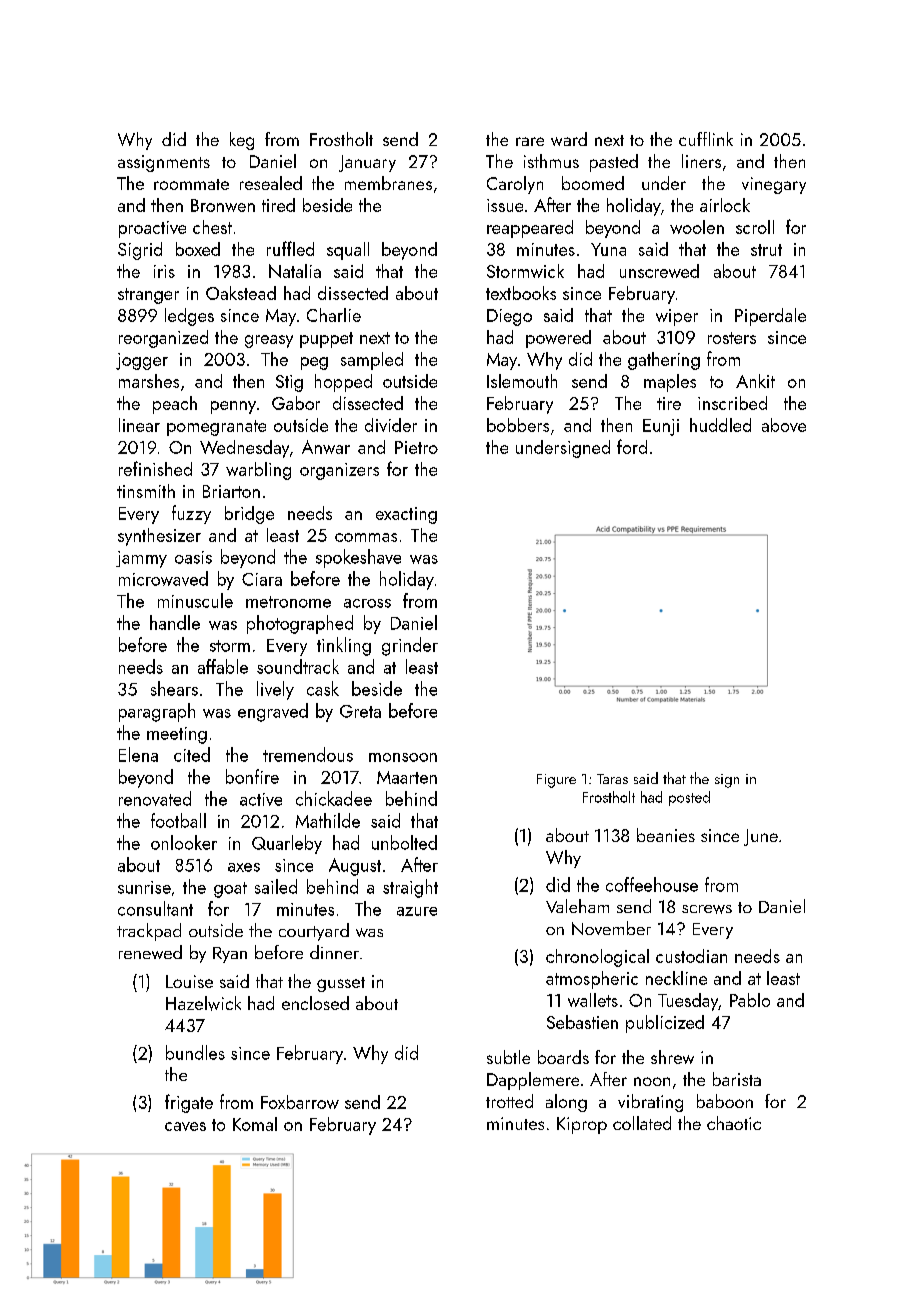  Describe the element at coordinates (242, 141) in the screenshot. I see `keg` at that location.
